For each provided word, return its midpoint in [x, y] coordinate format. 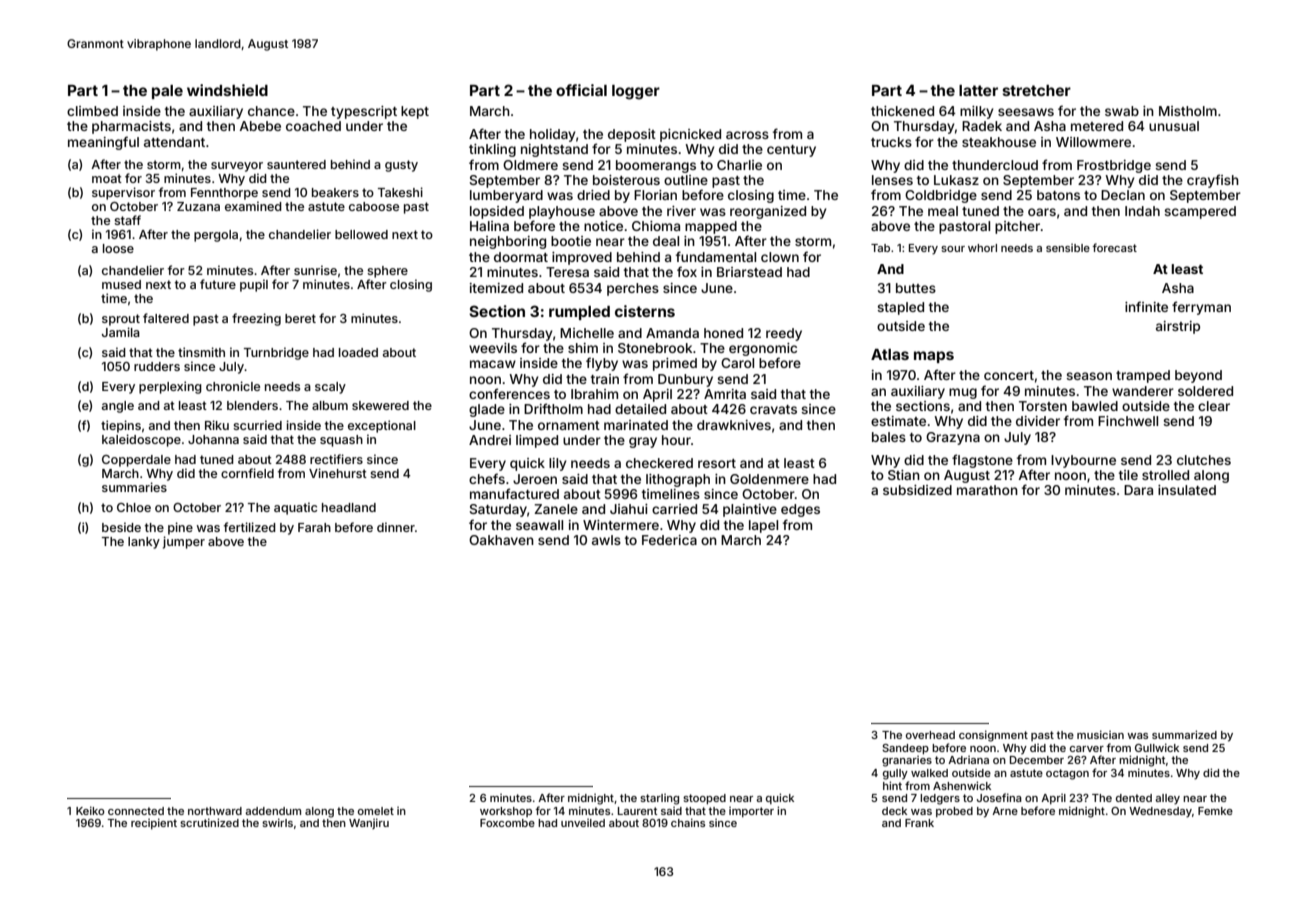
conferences [509, 393]
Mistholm [1188, 111]
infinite [1146, 306]
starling [659, 799]
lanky [144, 543]
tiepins [121, 426]
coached [313, 126]
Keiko [90, 810]
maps [934, 357]
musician [1100, 734]
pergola [216, 236]
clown [780, 257]
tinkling [492, 150]
